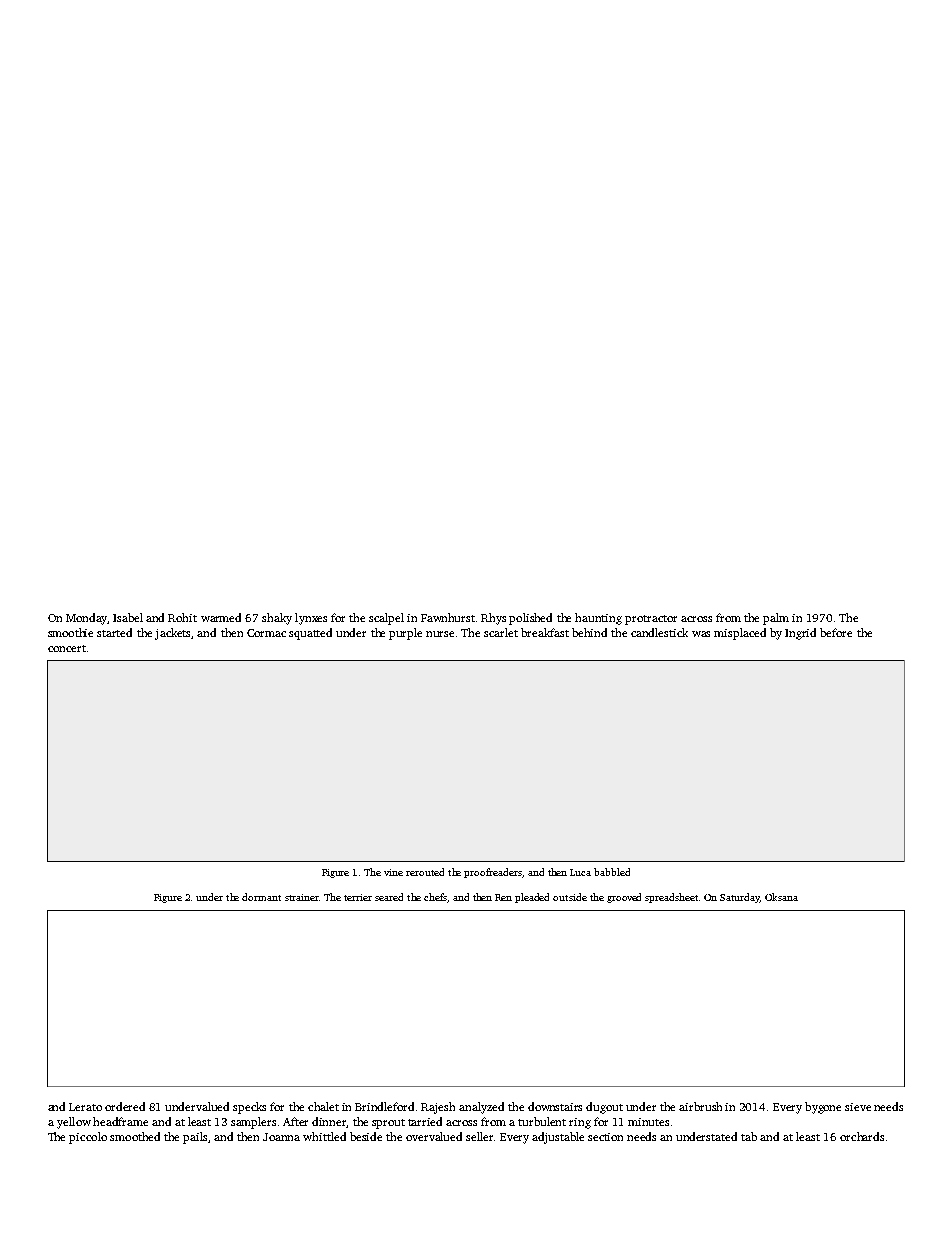 Image resolution: width=952 pixels, height=1233 pixels. I want to click on jackets, so click(173, 634).
